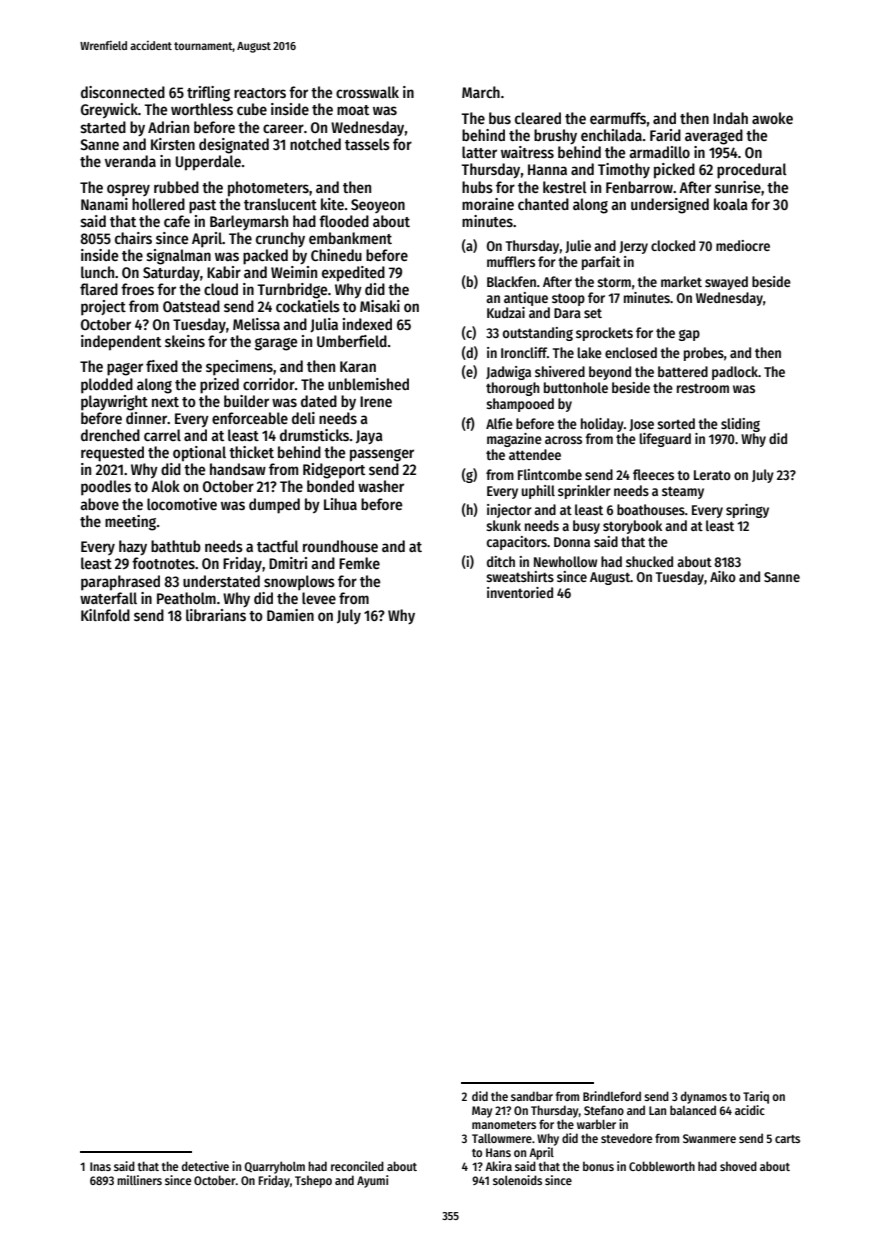 This document has height=1256, width=885. Describe the element at coordinates (208, 94) in the document. I see `trifling` at that location.
